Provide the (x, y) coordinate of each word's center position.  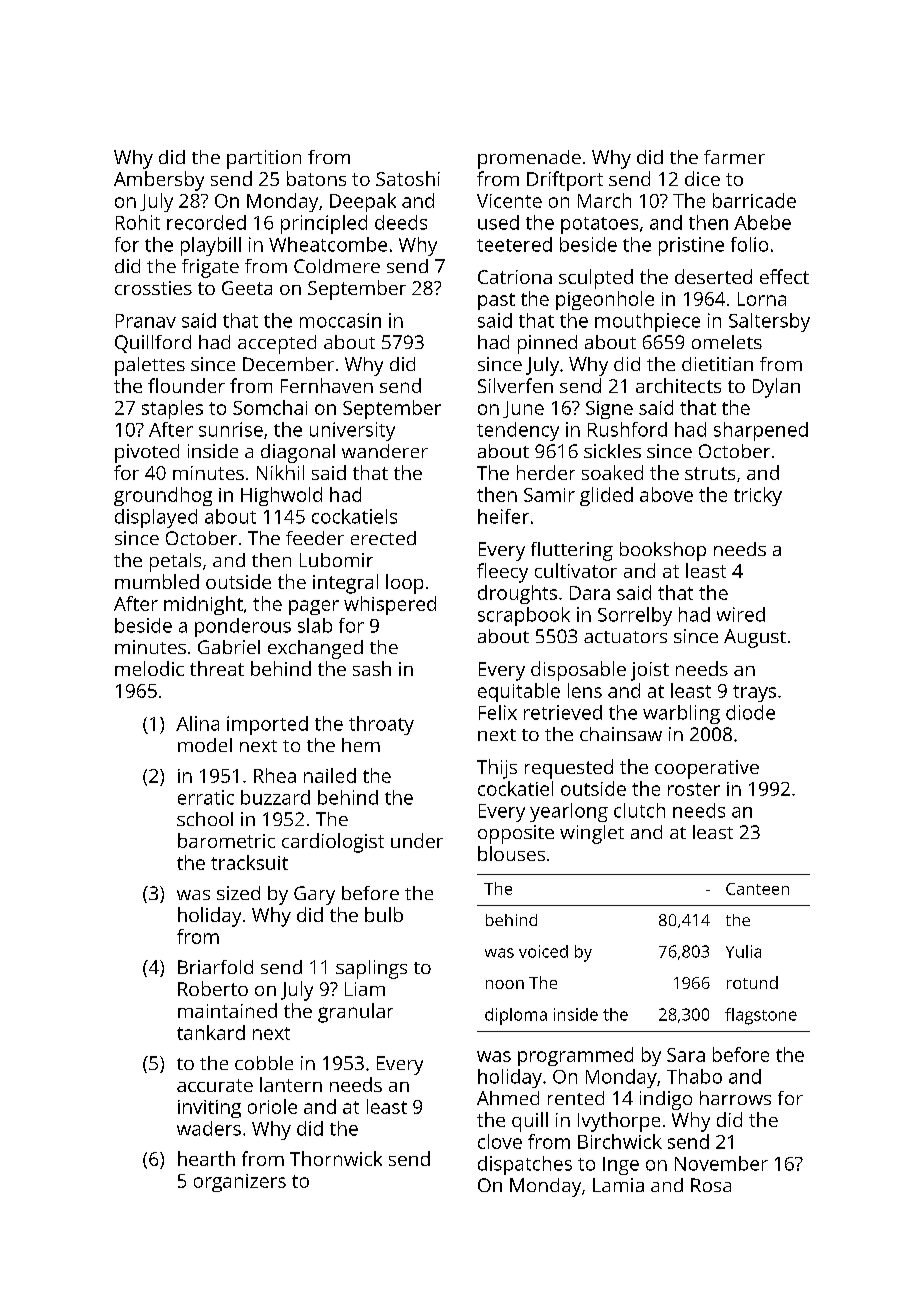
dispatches (525, 1165)
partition (264, 159)
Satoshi (408, 178)
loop (404, 584)
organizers (240, 1183)
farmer (734, 157)
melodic (149, 668)
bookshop (663, 551)
